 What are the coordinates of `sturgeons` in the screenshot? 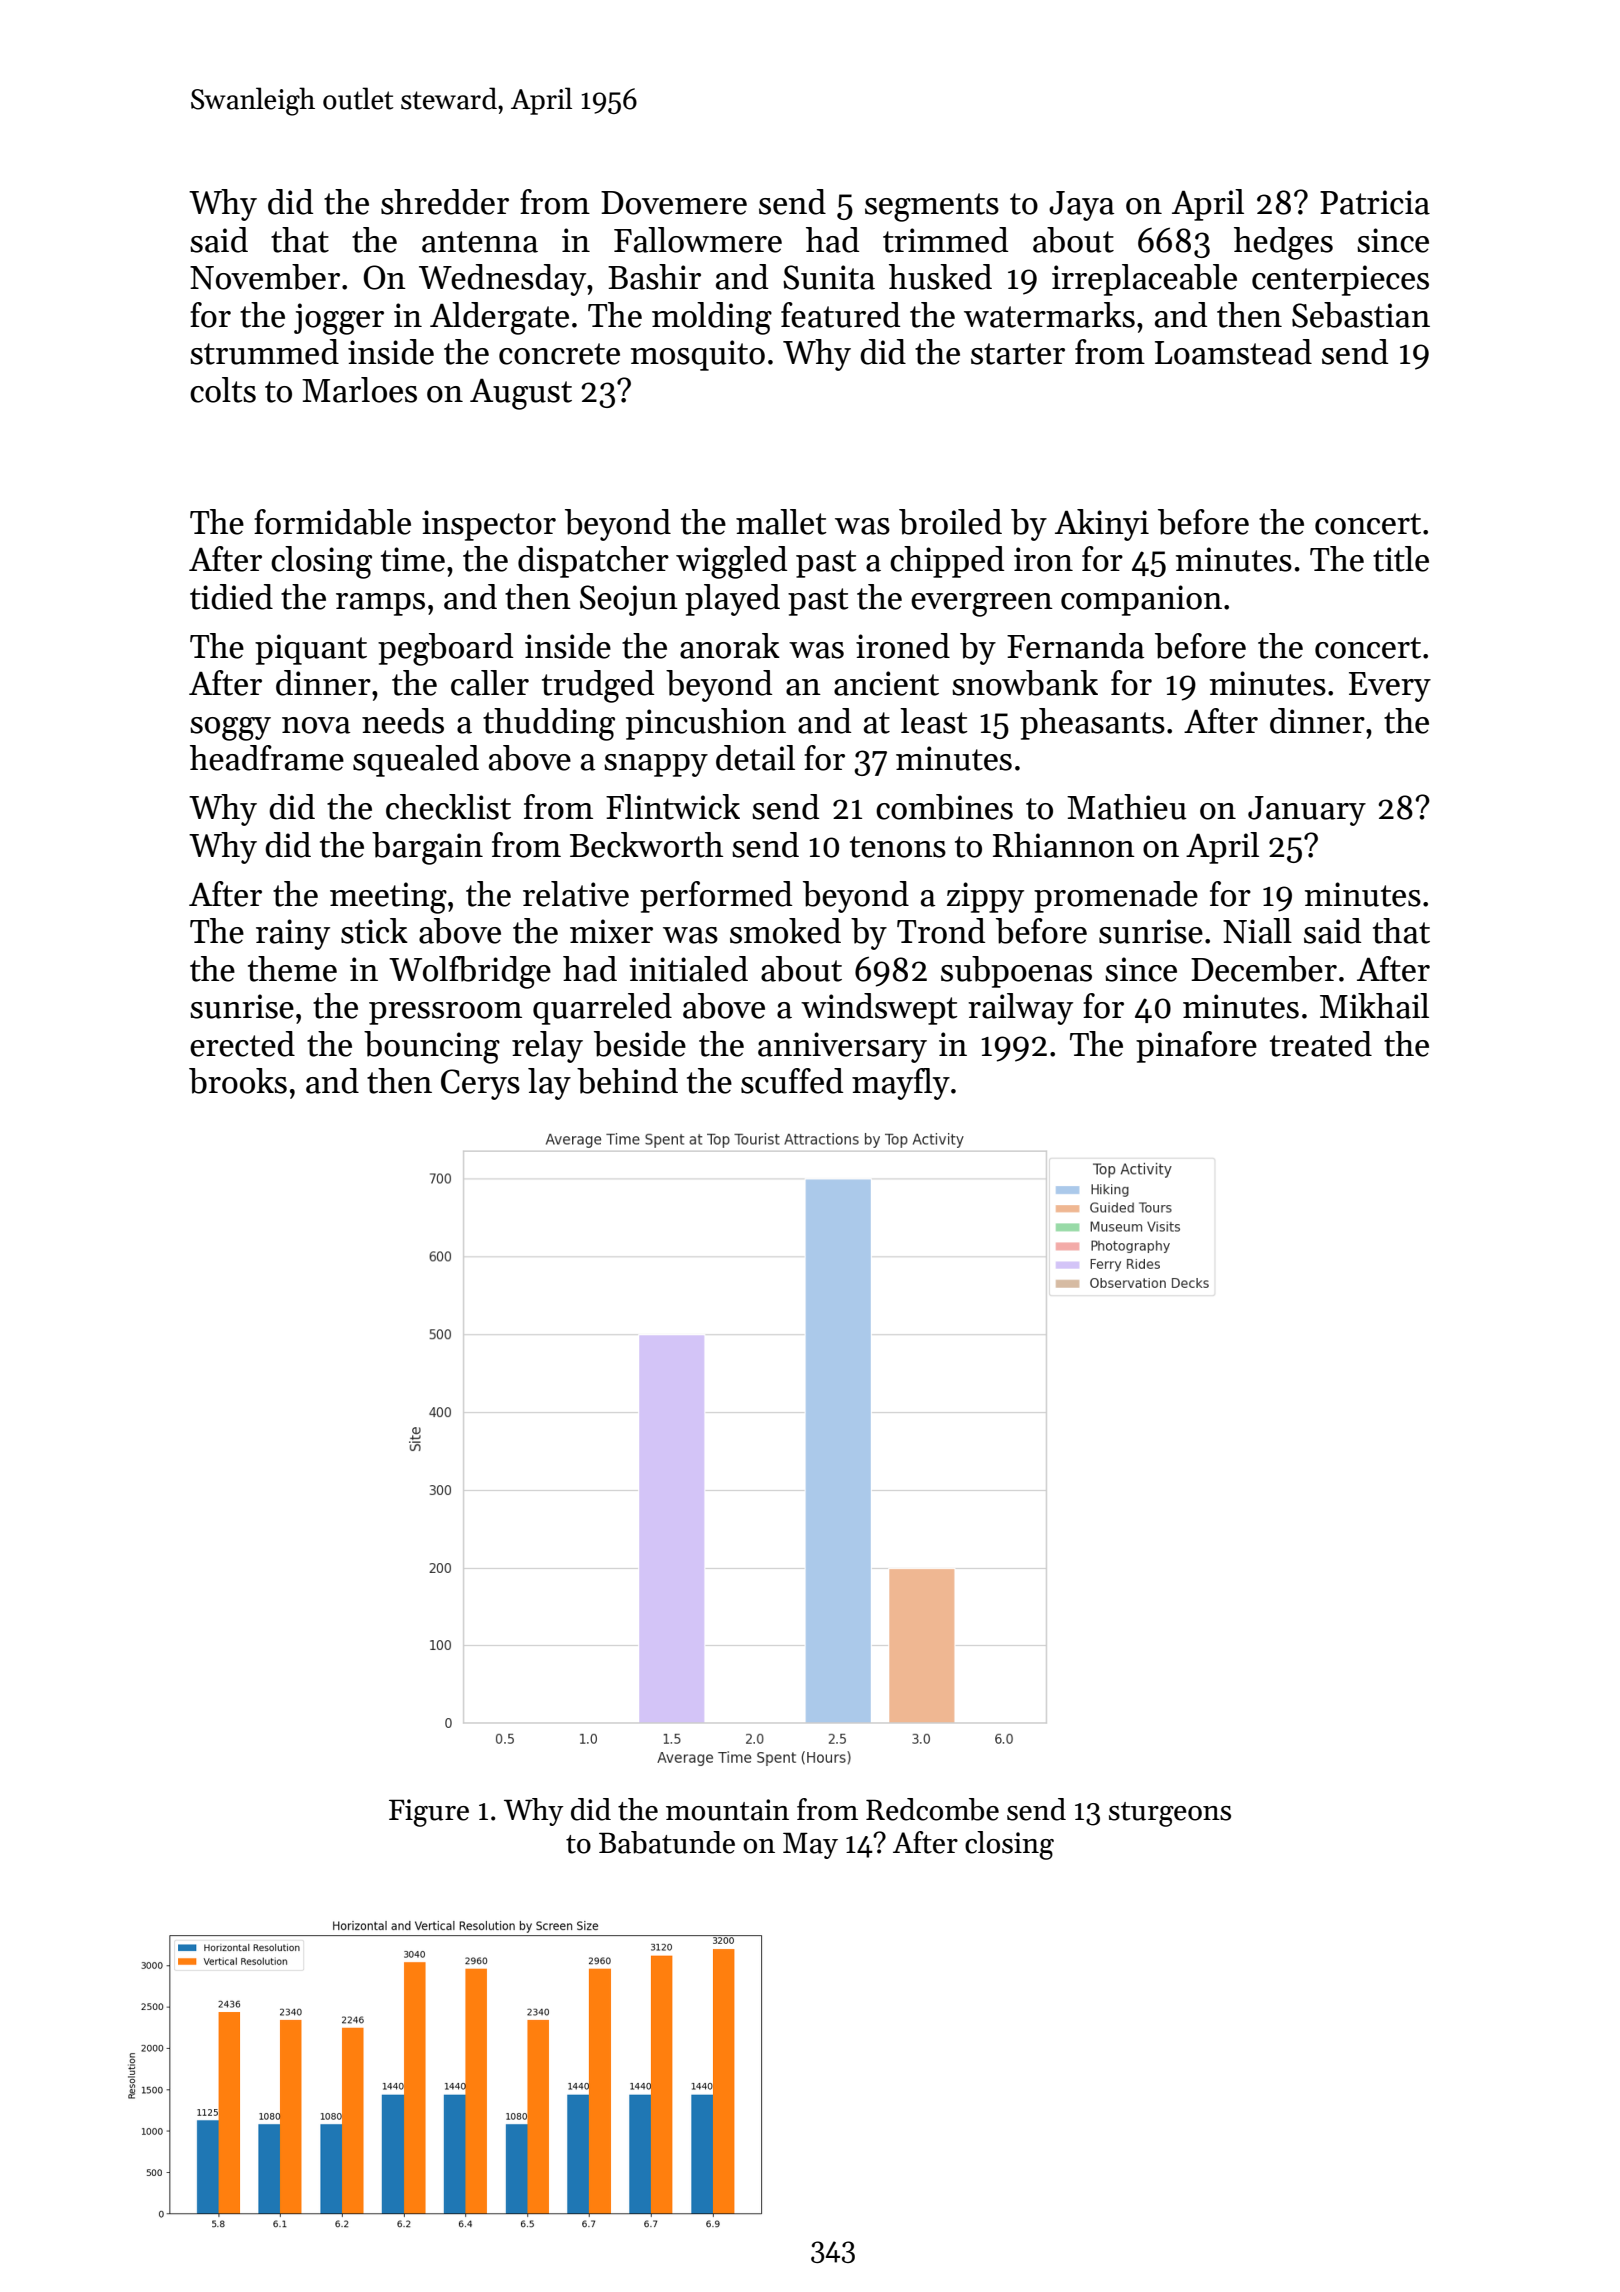 It's located at (1170, 1814).
